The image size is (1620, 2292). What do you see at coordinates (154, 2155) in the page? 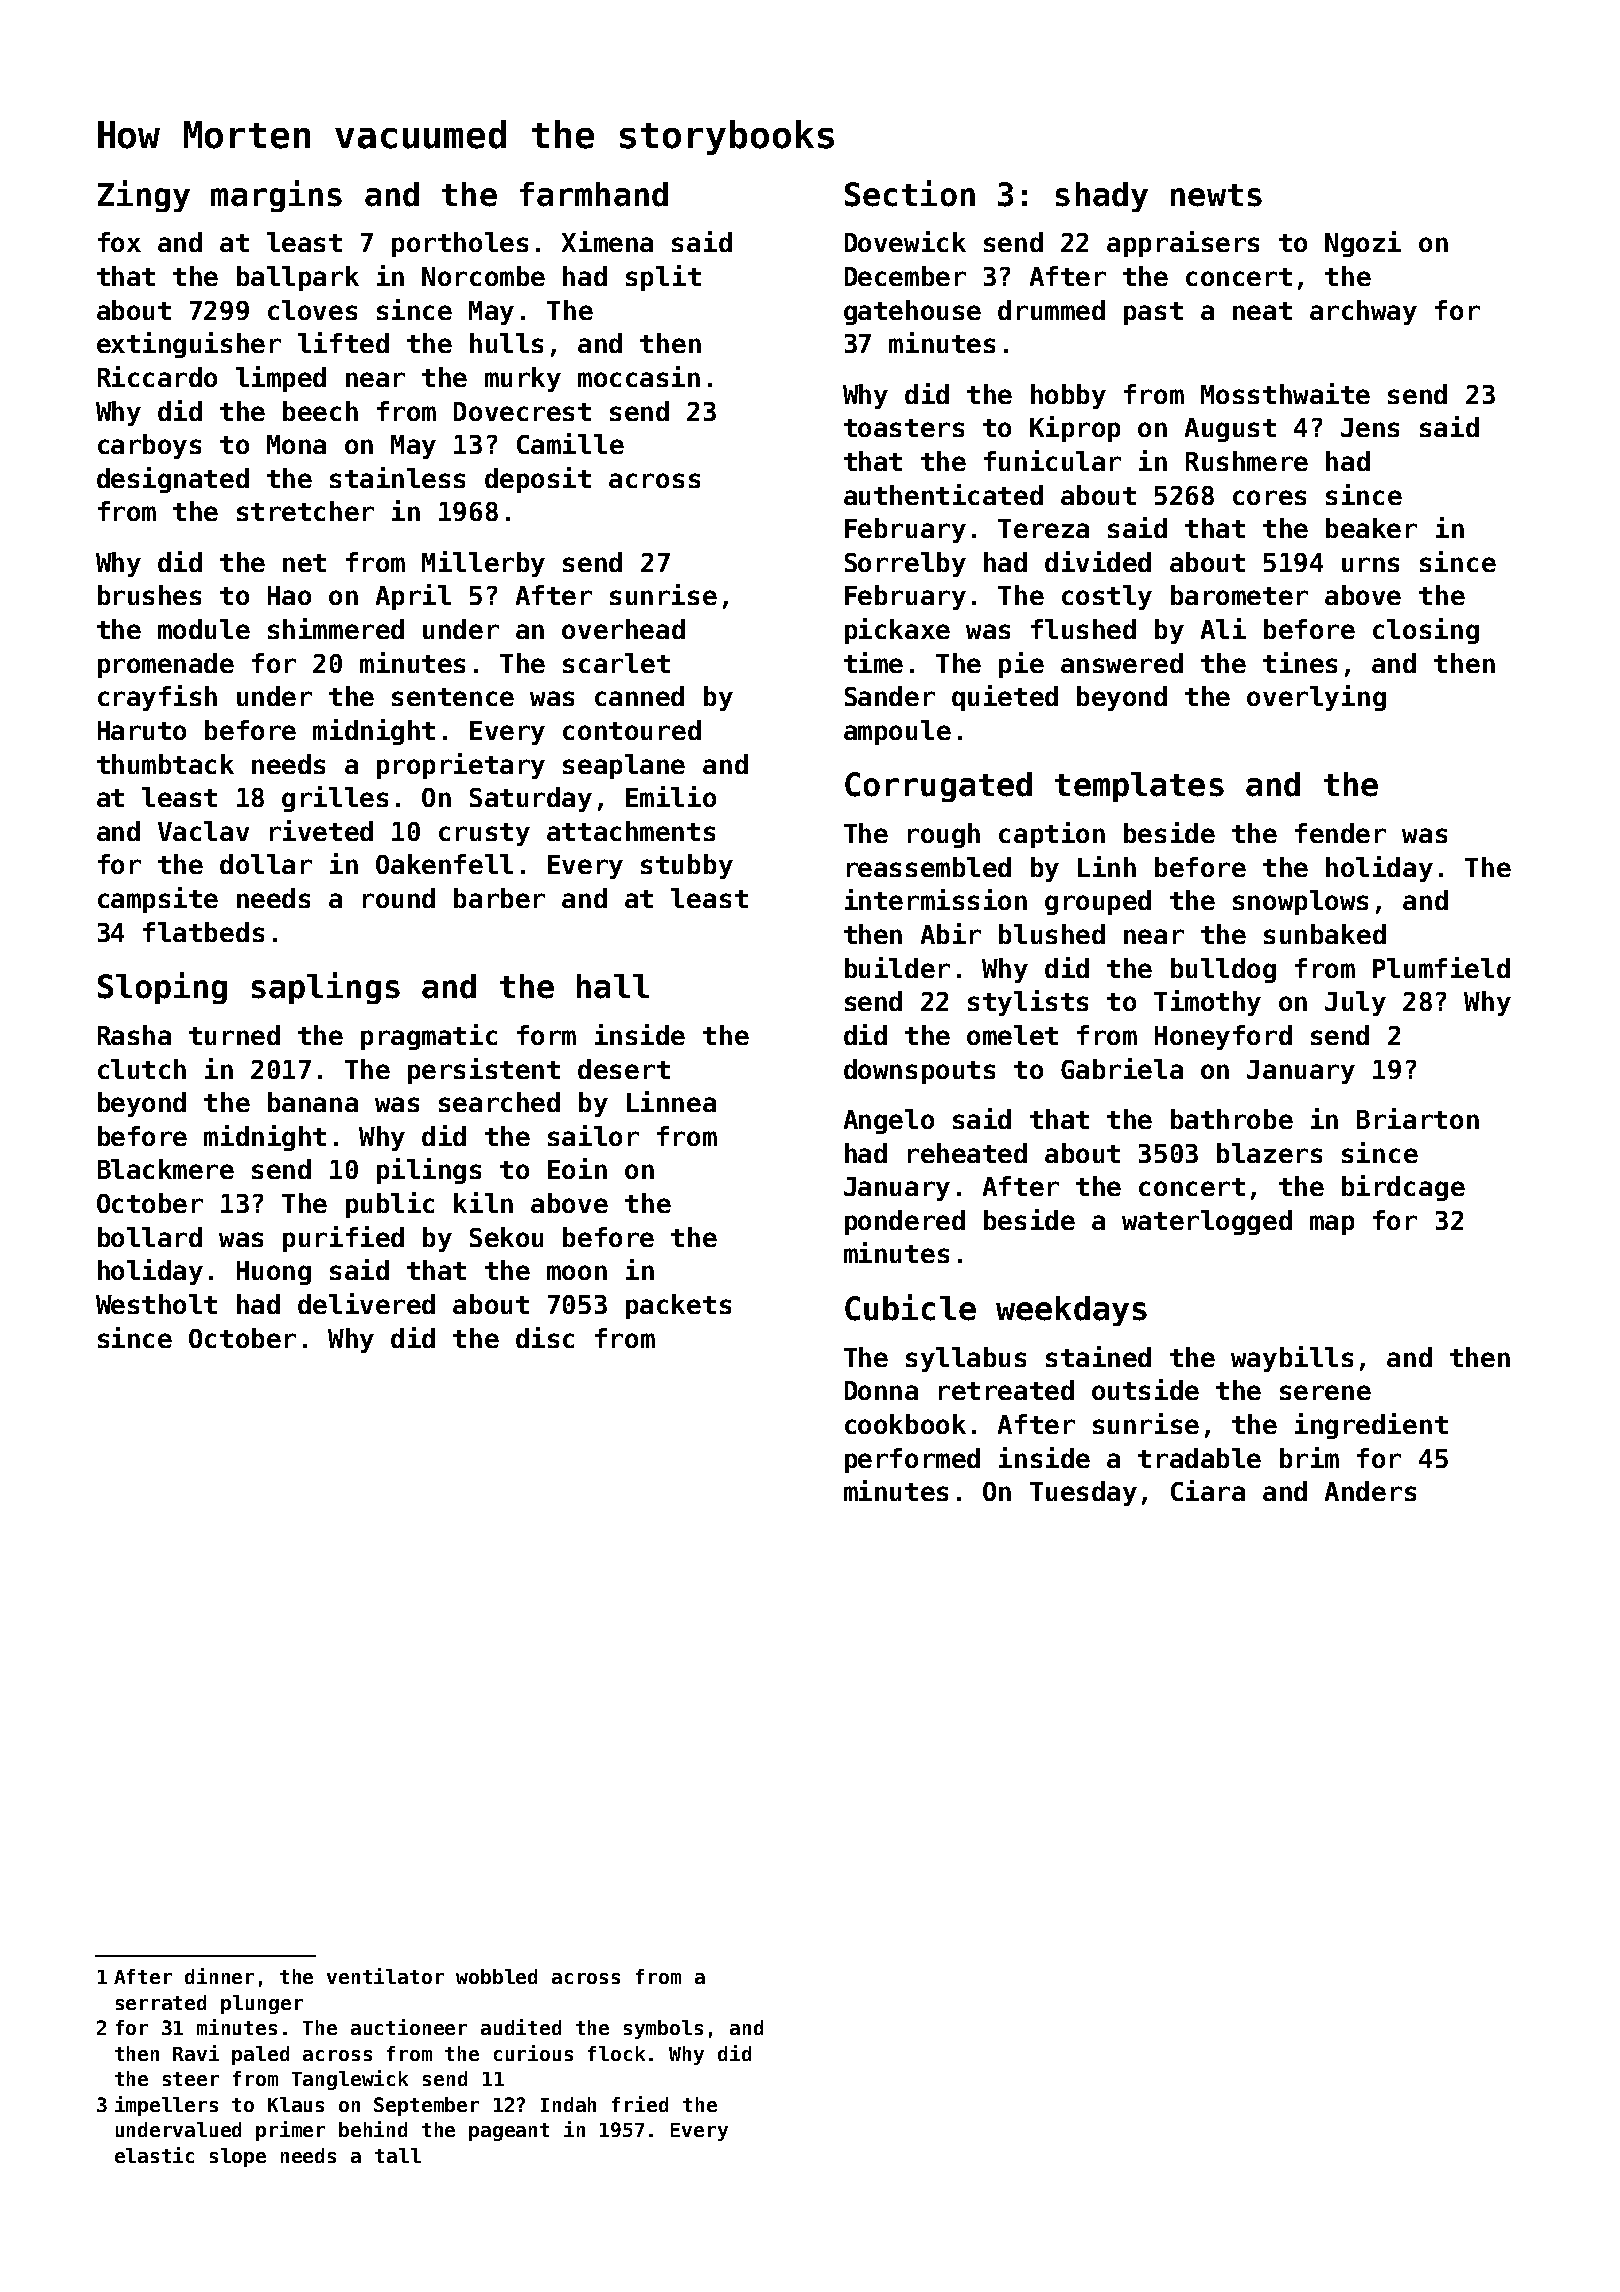
I see `elastic` at bounding box center [154, 2155].
